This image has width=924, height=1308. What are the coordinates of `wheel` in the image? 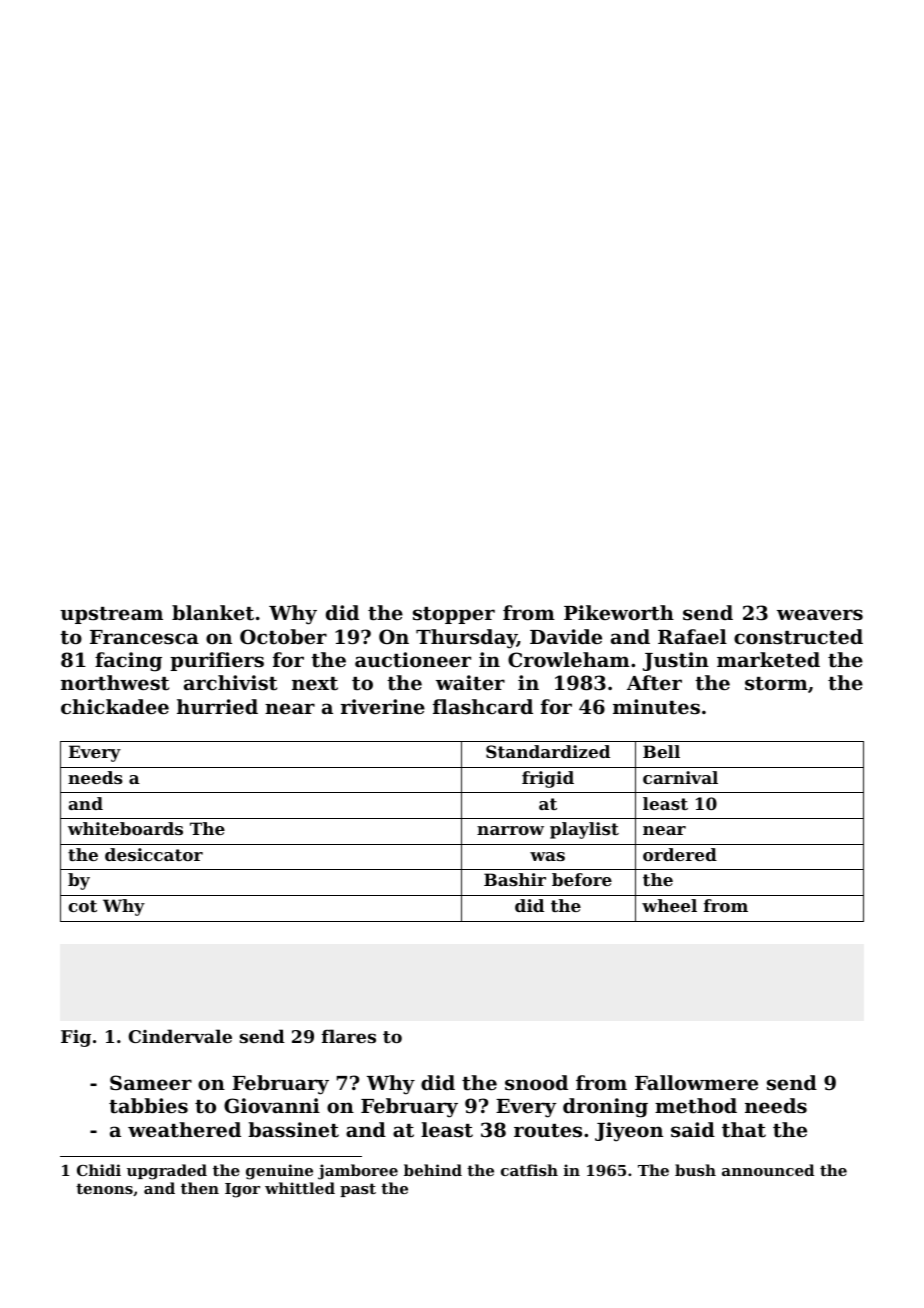 It's located at (669, 905).
